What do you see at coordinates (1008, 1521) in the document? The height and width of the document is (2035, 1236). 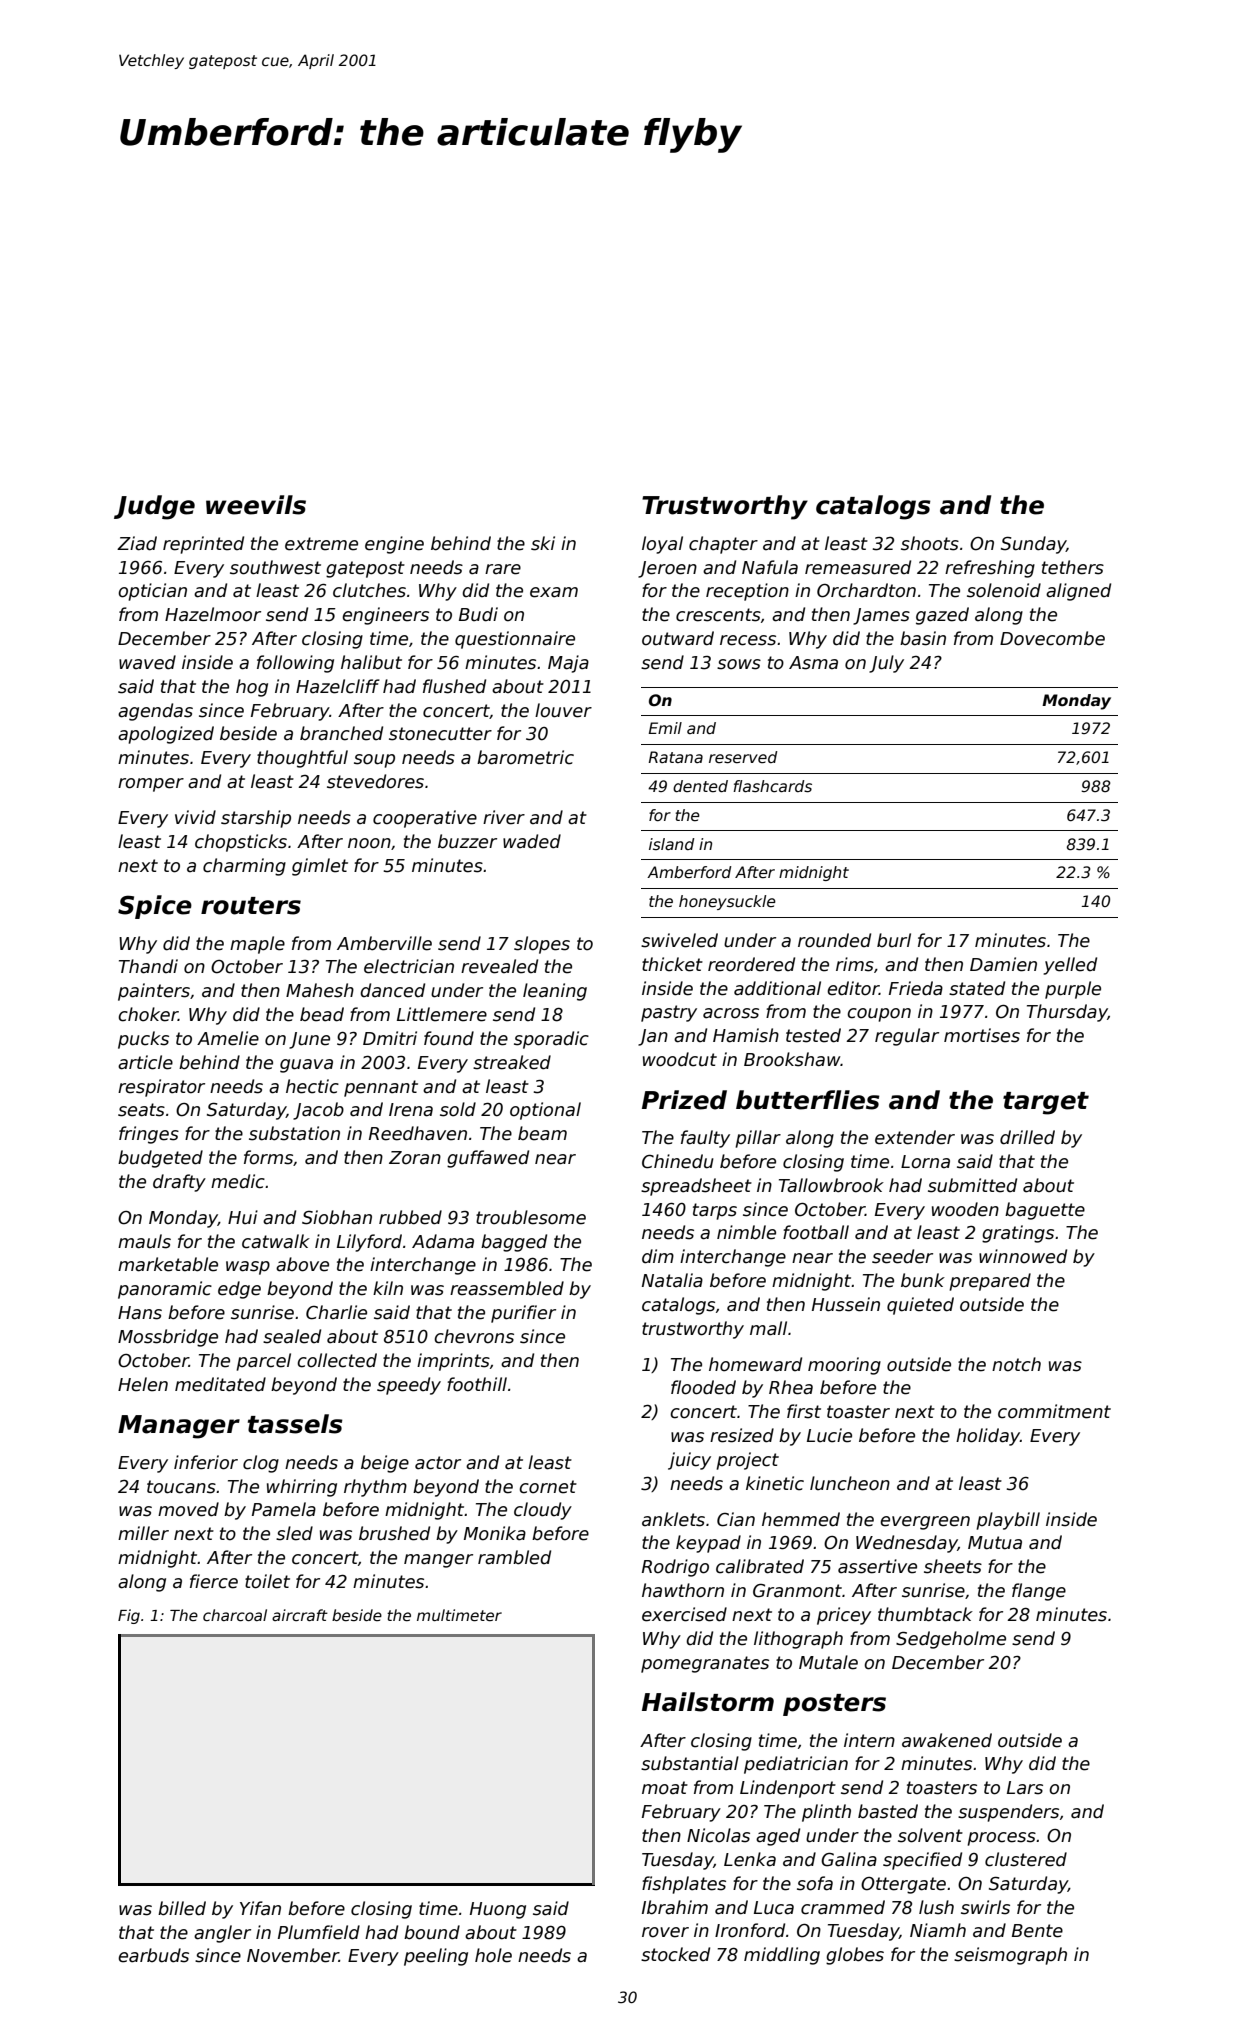 I see `playbill` at bounding box center [1008, 1521].
